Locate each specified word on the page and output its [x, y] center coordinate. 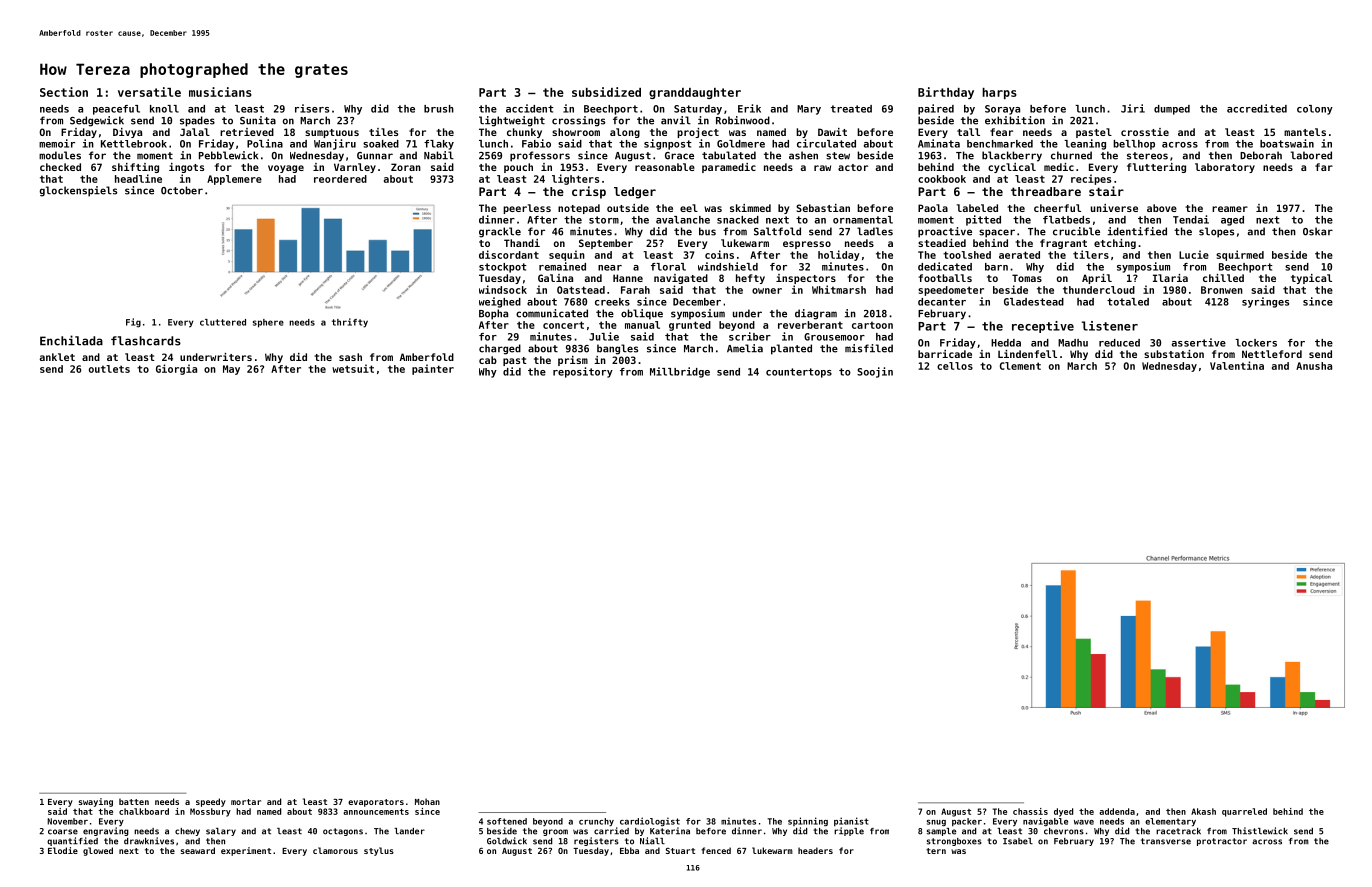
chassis [1030, 811]
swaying [96, 802]
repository [583, 372]
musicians [220, 92]
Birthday [946, 93]
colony [1315, 110]
